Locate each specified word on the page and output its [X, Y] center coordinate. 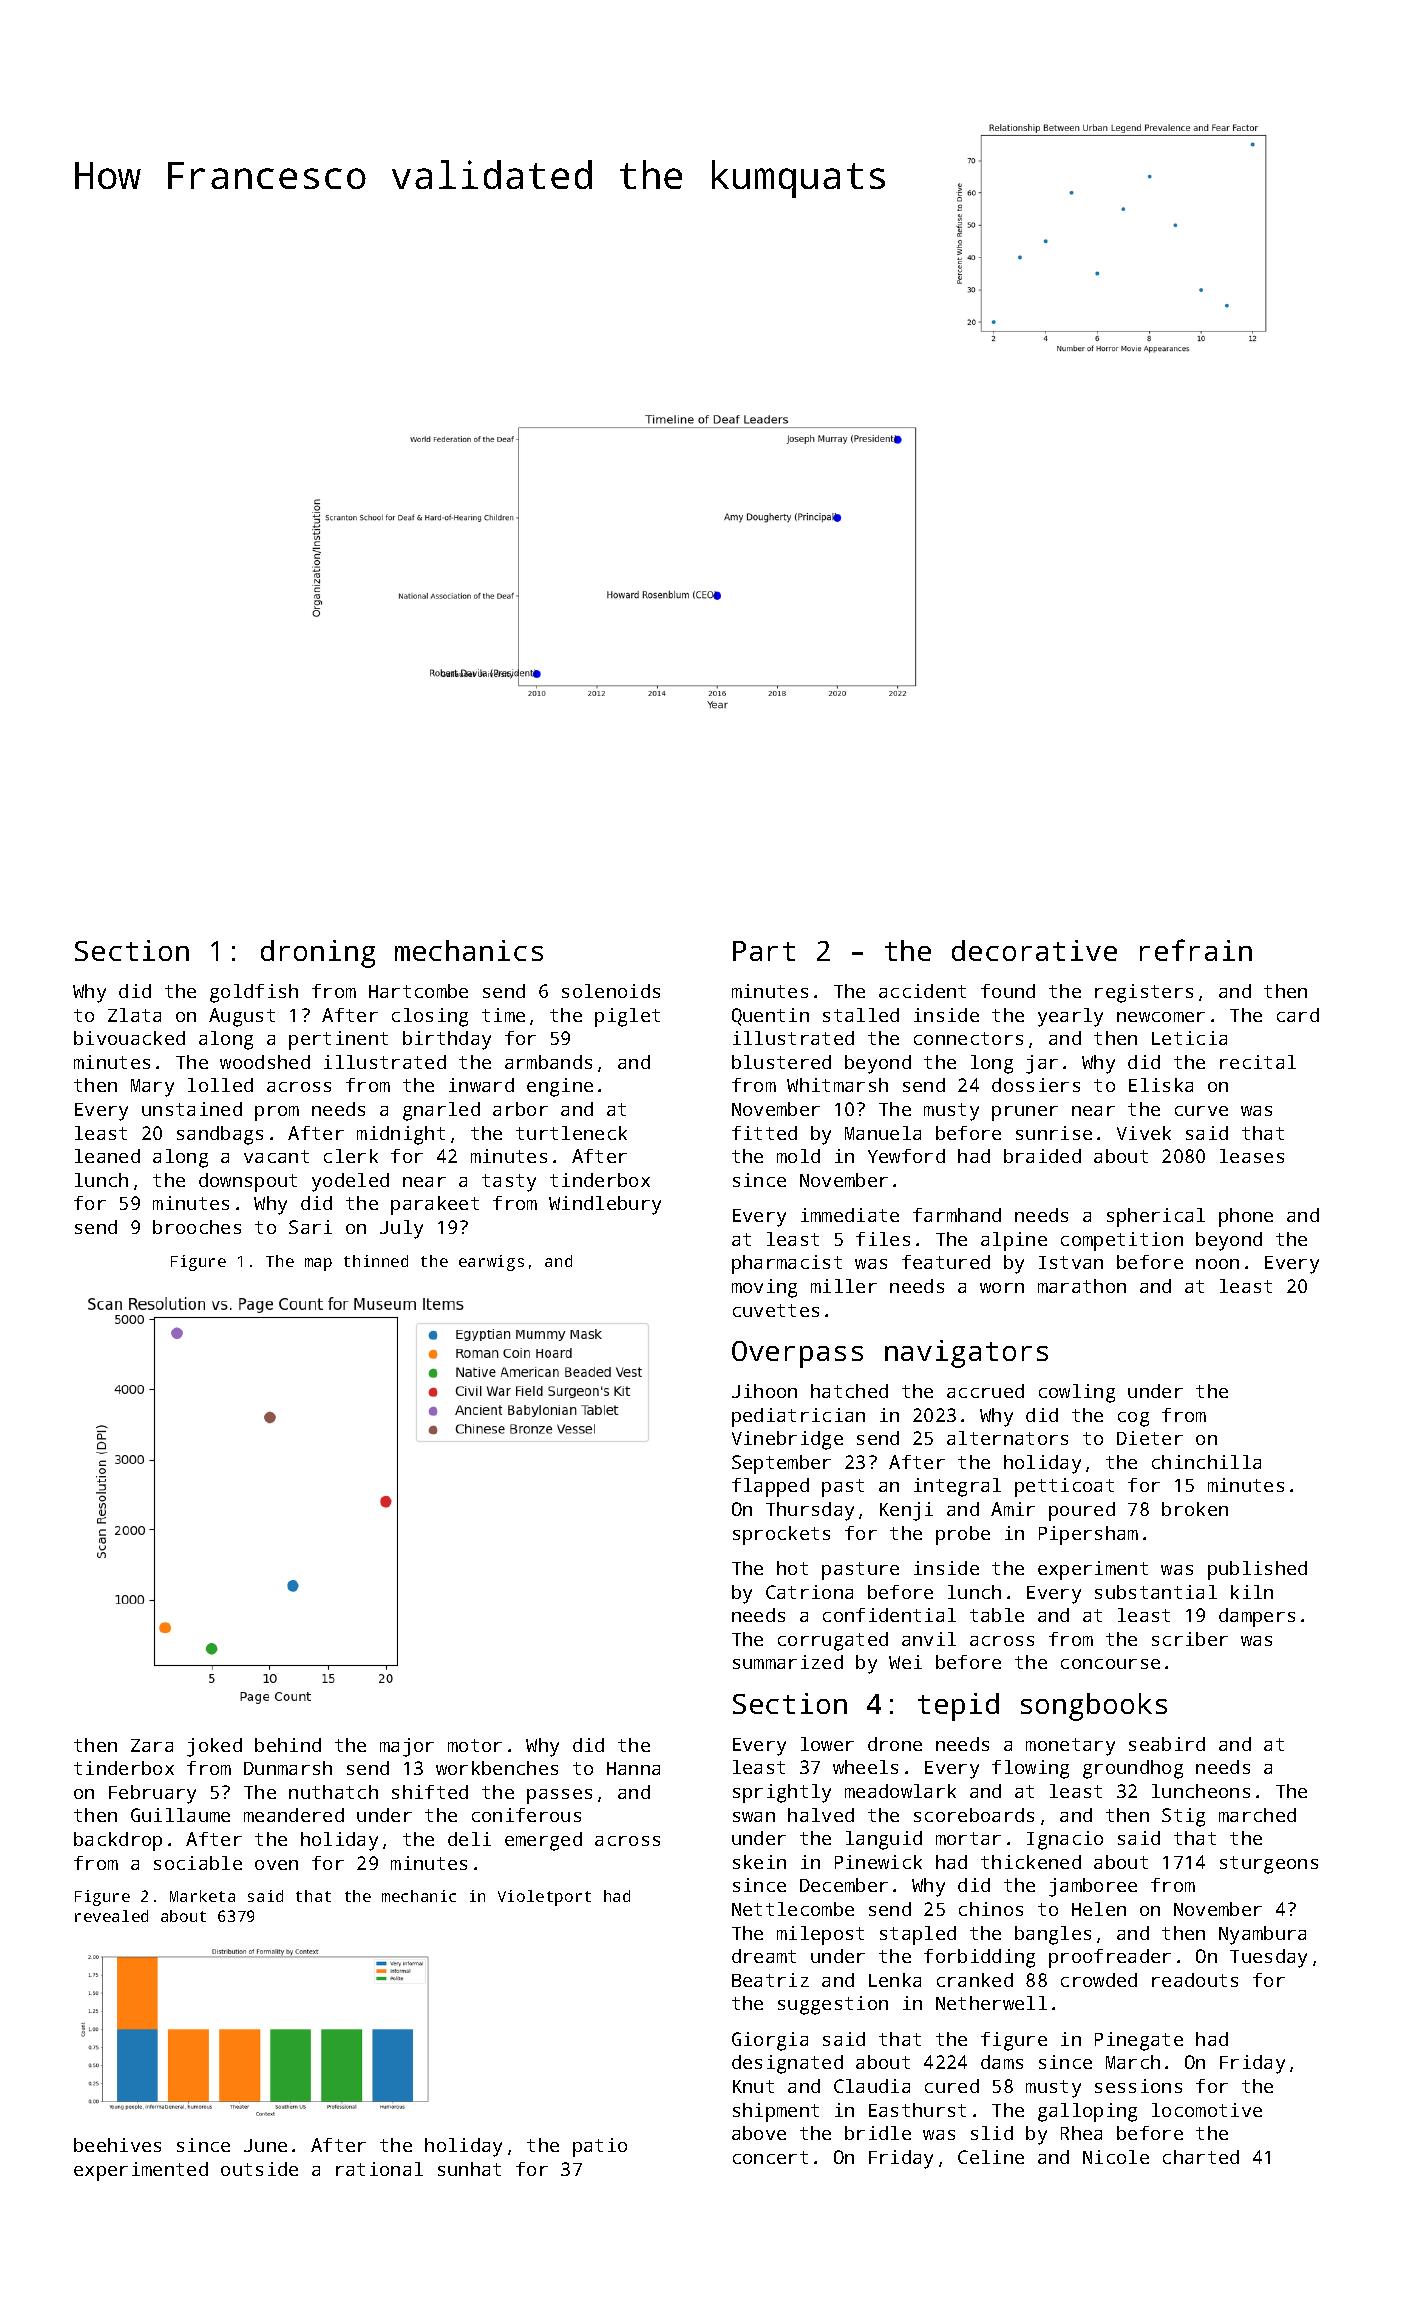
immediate [850, 1215]
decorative [1034, 950]
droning [318, 954]
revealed [111, 1916]
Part [764, 951]
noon [1217, 1264]
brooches [197, 1227]
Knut [753, 2086]
